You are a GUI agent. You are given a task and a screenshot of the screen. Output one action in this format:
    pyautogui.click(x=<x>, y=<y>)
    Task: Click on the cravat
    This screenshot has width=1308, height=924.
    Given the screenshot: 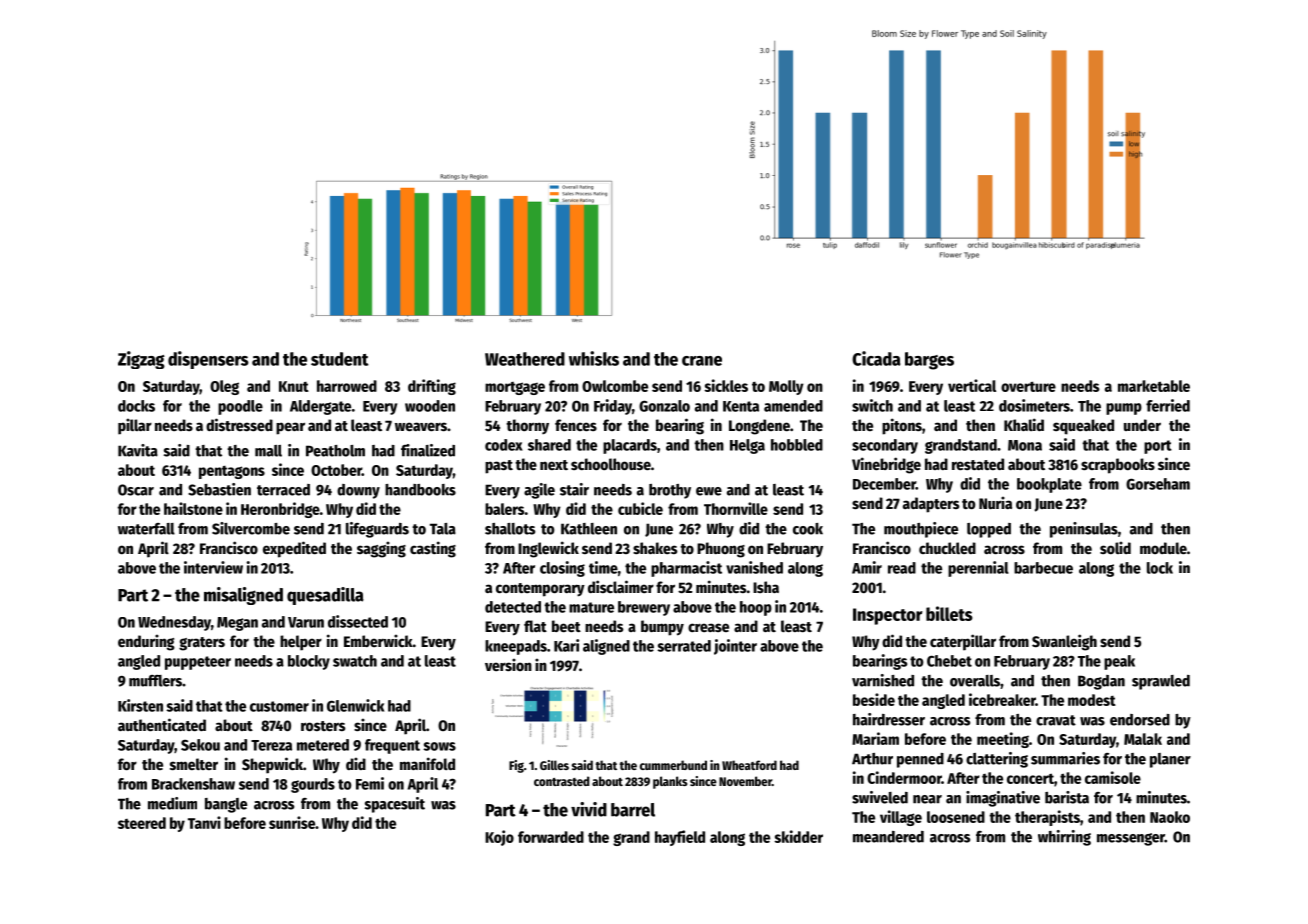 What is the action you would take?
    pyautogui.click(x=1056, y=720)
